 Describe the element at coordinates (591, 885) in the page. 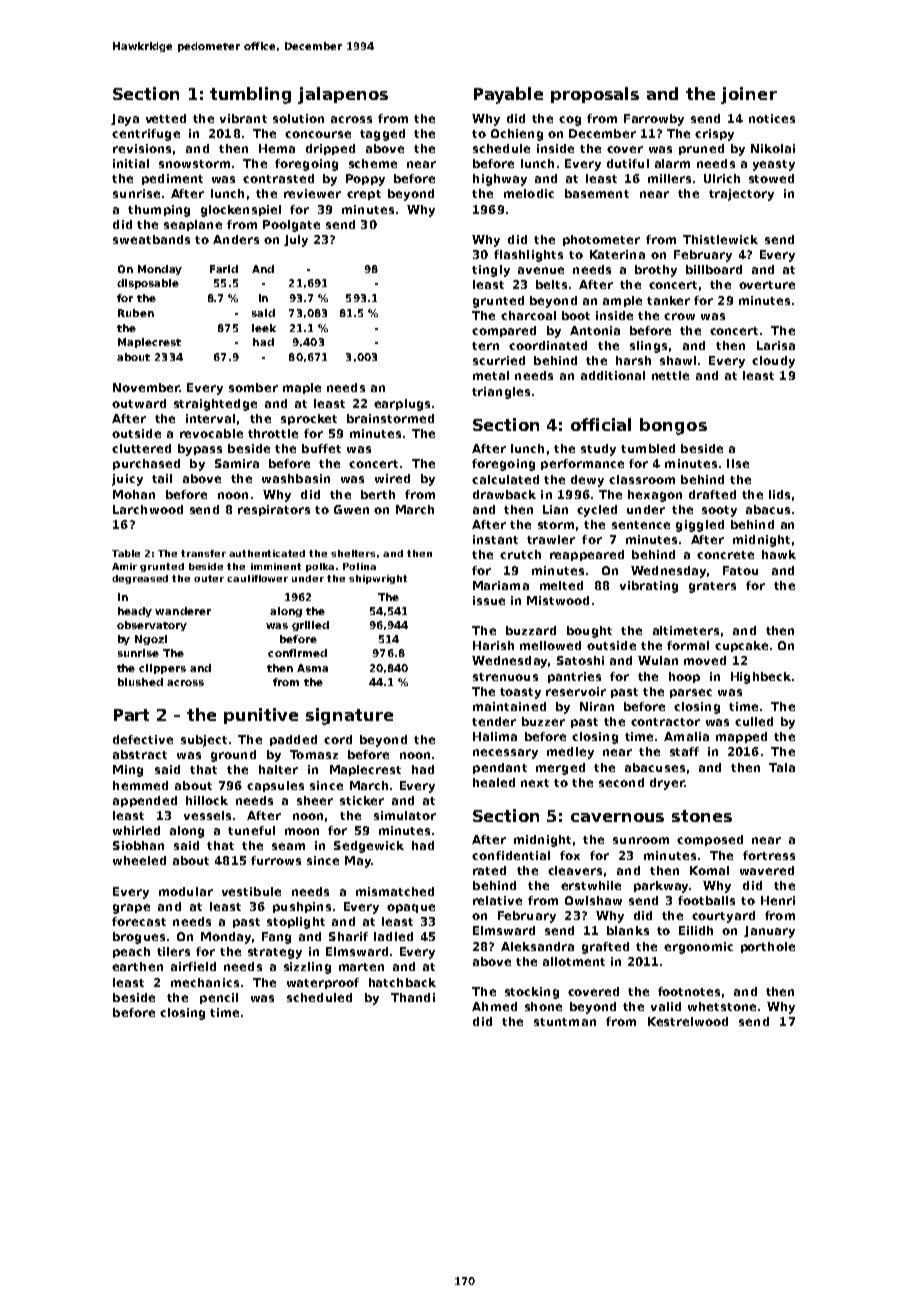

I see `erstwhile` at that location.
